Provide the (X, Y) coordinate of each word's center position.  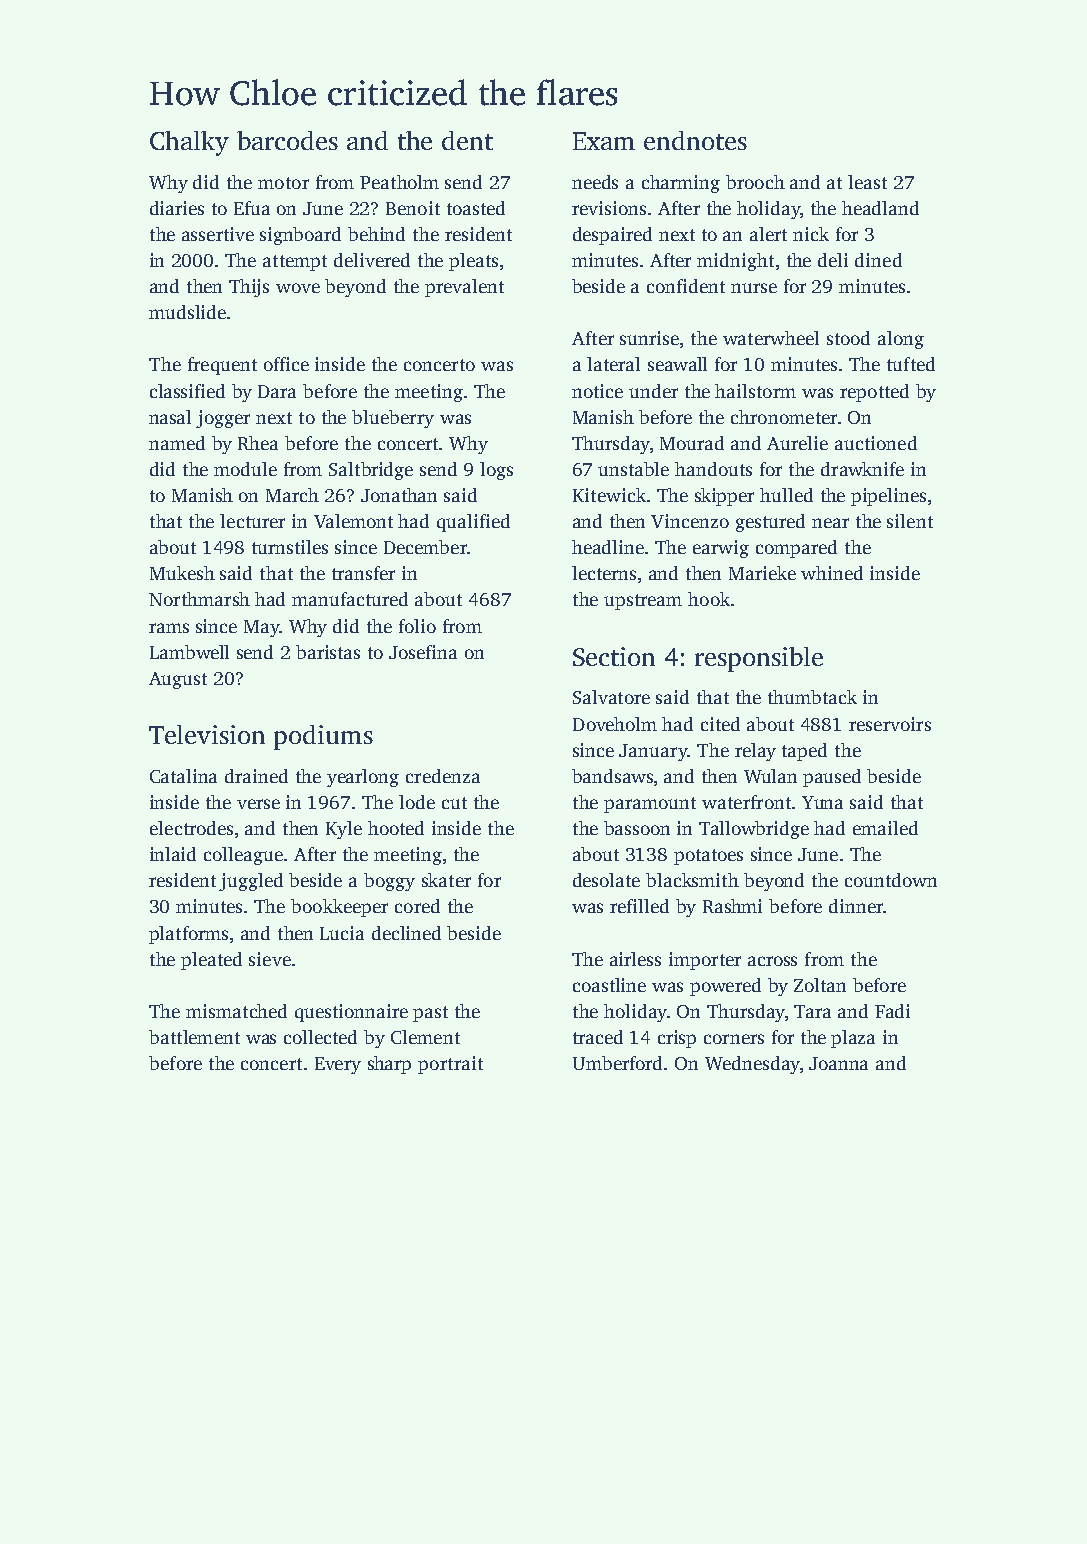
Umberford (619, 1063)
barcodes (287, 140)
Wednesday (752, 1065)
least (867, 182)
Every (338, 1065)
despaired (612, 236)
